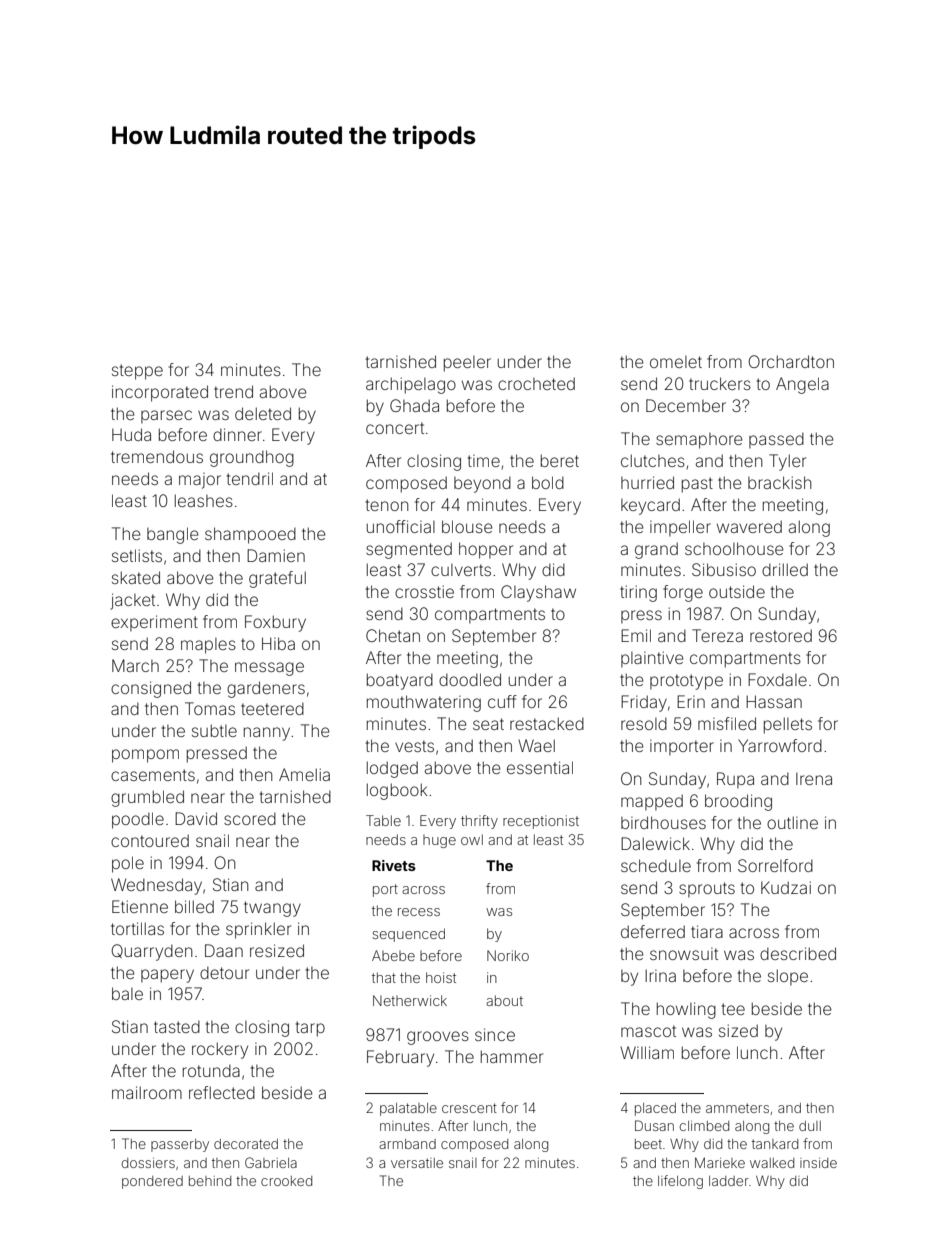  What do you see at coordinates (680, 1182) in the image?
I see `lifelong` at bounding box center [680, 1182].
